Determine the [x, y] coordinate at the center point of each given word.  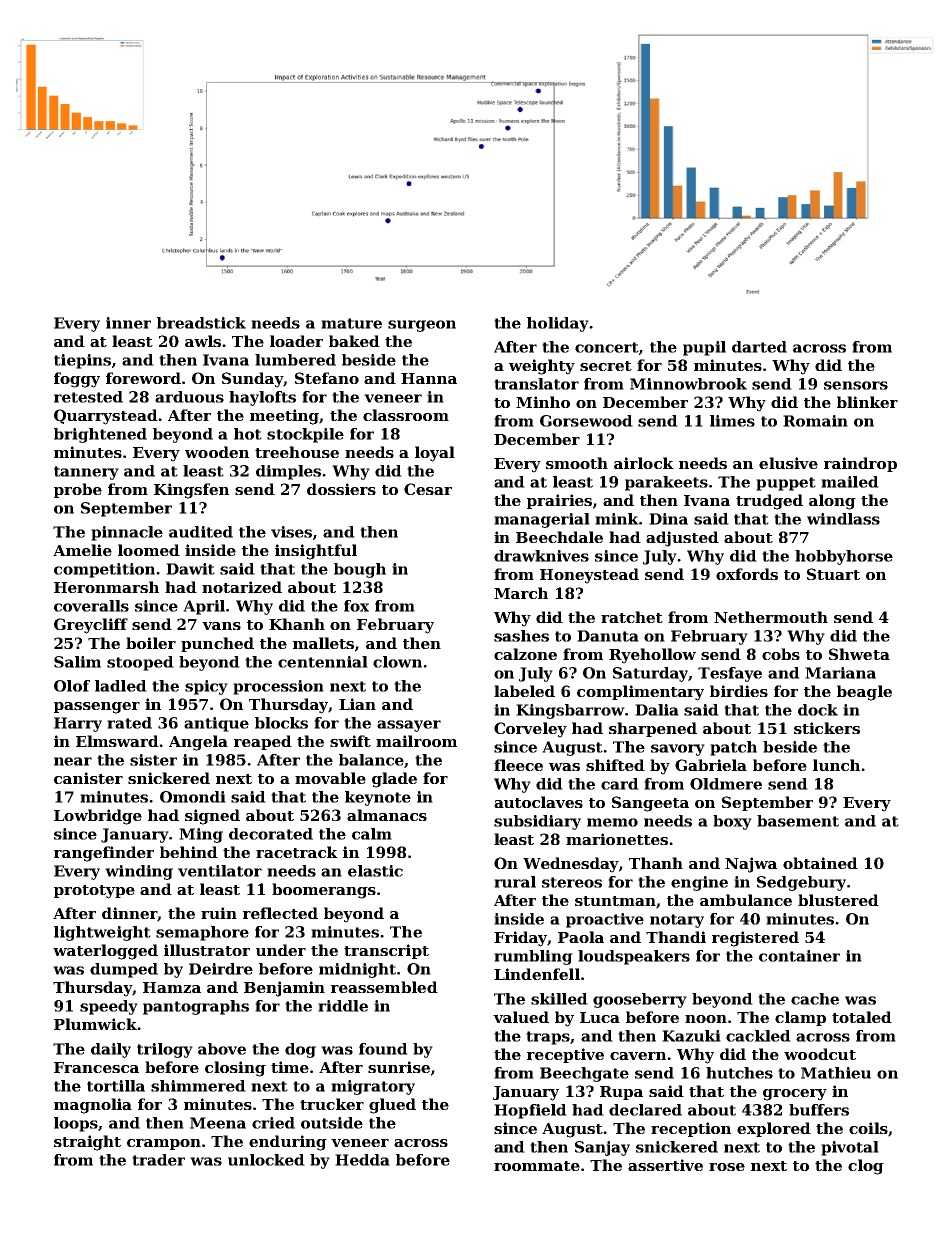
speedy [109, 1007]
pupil [704, 348]
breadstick [201, 323]
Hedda [362, 1160]
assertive [665, 1165]
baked [354, 341]
